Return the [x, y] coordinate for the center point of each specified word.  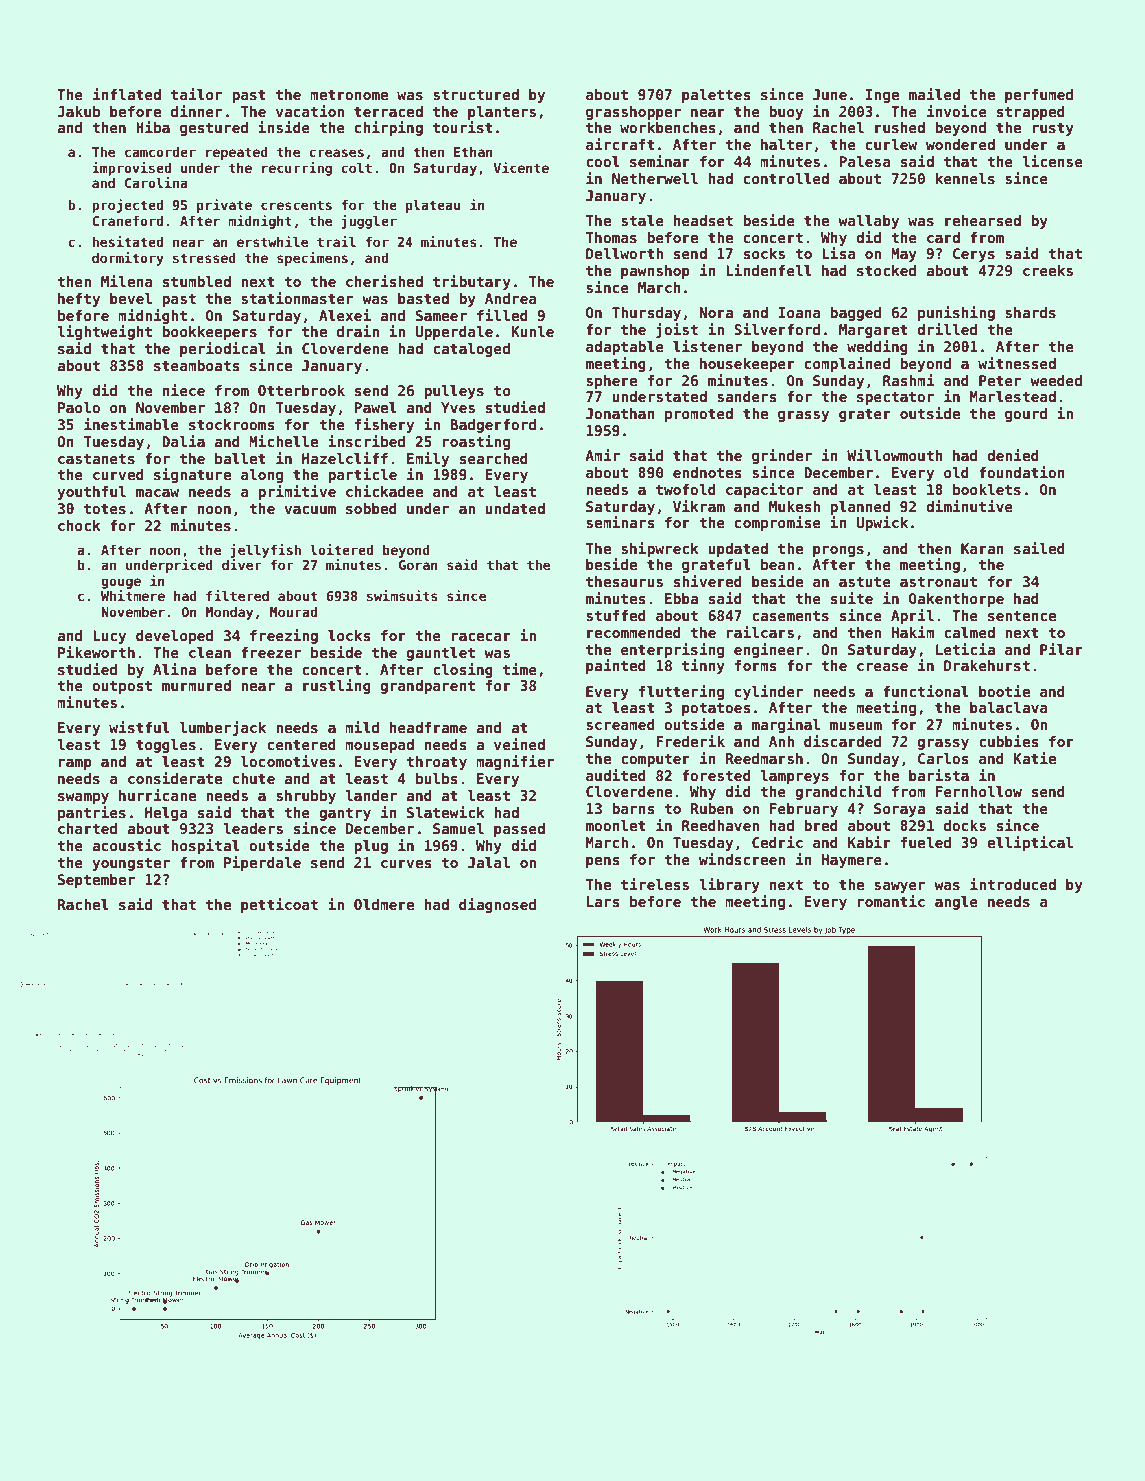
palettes [716, 96]
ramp [75, 764]
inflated [127, 94]
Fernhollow [979, 791]
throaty [436, 763]
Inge [882, 96]
